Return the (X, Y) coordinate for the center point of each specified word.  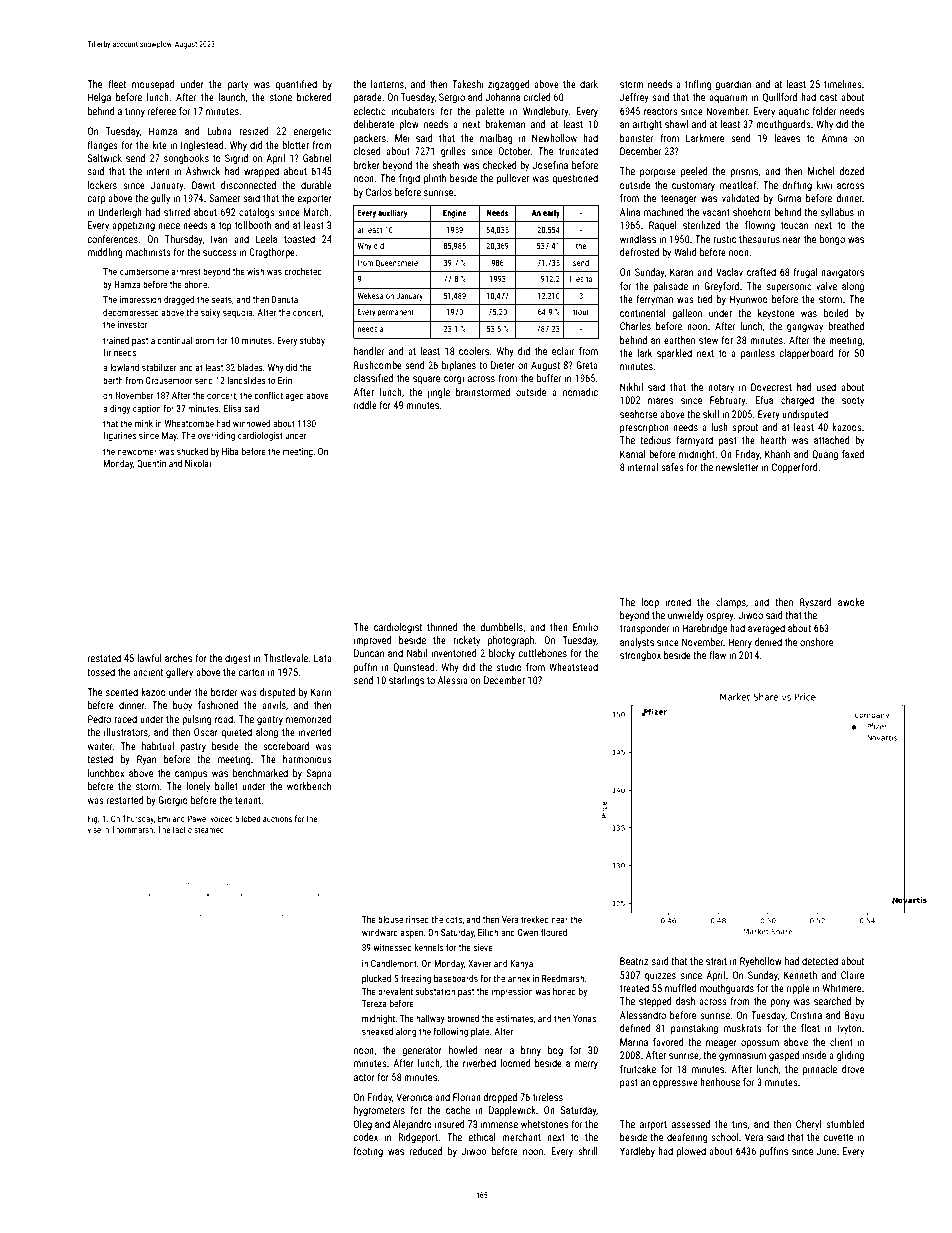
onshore (816, 642)
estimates (515, 1018)
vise (94, 830)
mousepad (153, 85)
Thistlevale (286, 658)
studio (509, 667)
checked (500, 165)
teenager (679, 199)
